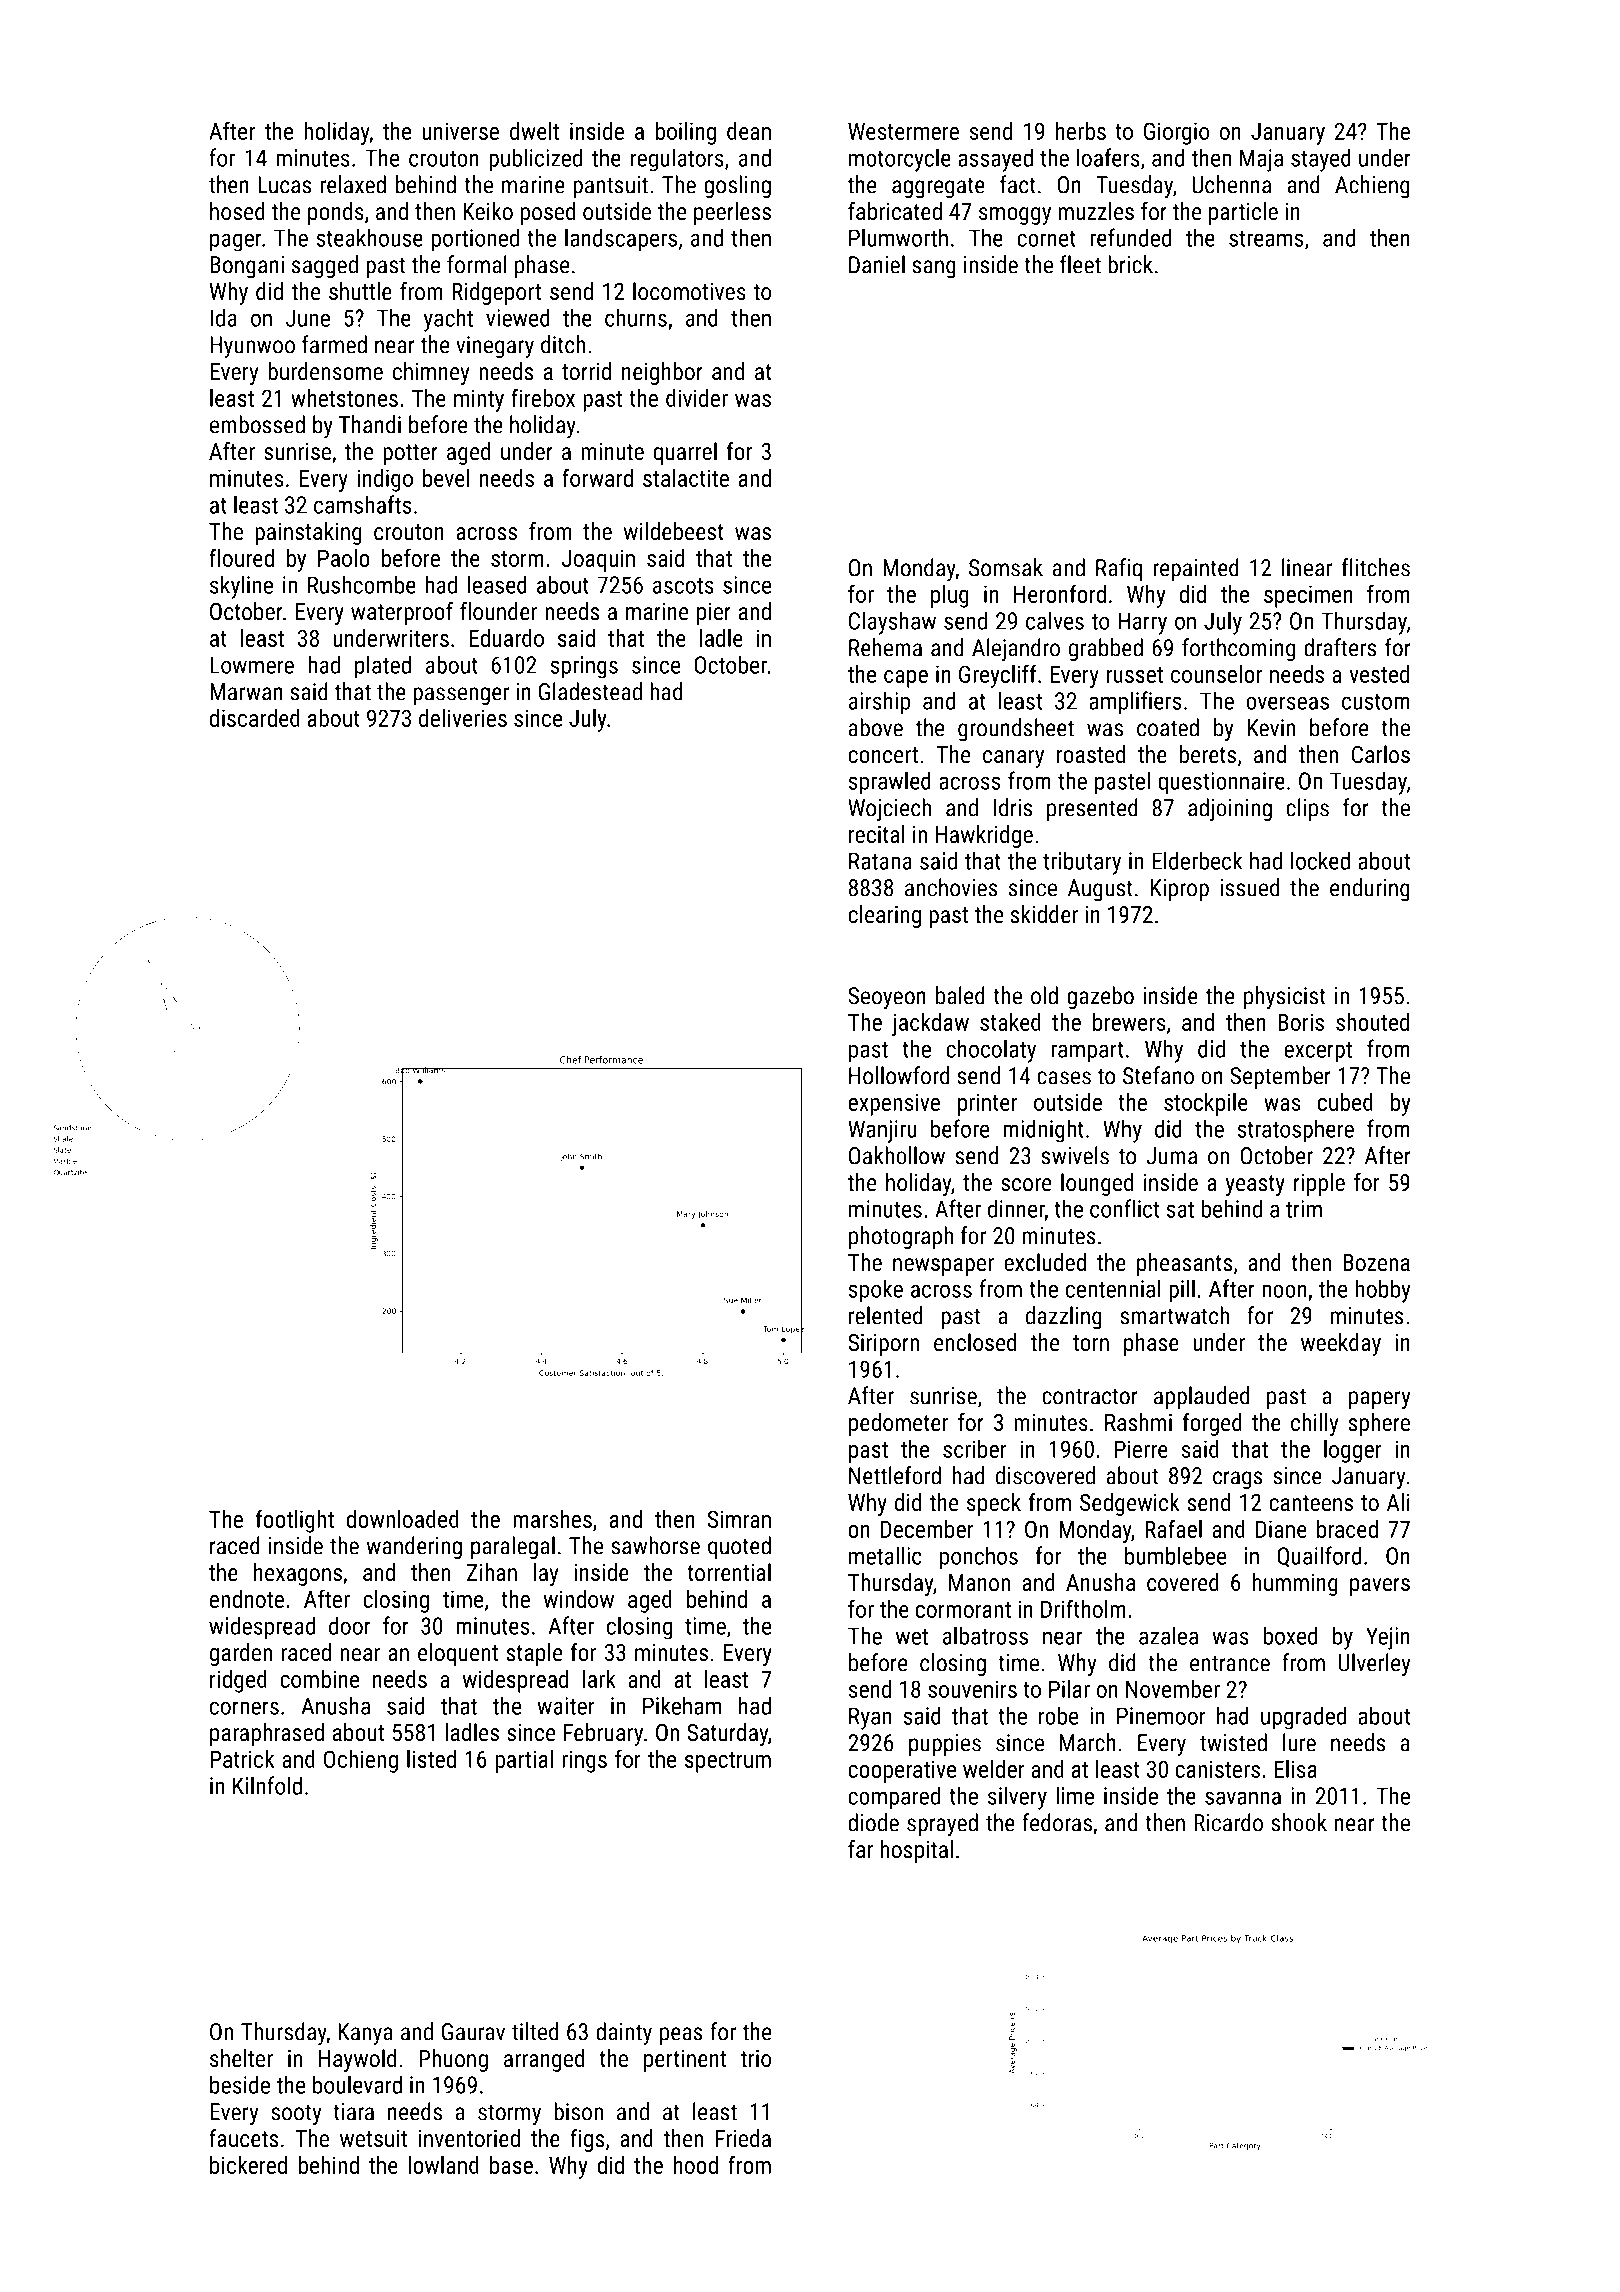 This screenshot has height=2292, width=1620. Describe the element at coordinates (344, 398) in the screenshot. I see `whetstones` at that location.
